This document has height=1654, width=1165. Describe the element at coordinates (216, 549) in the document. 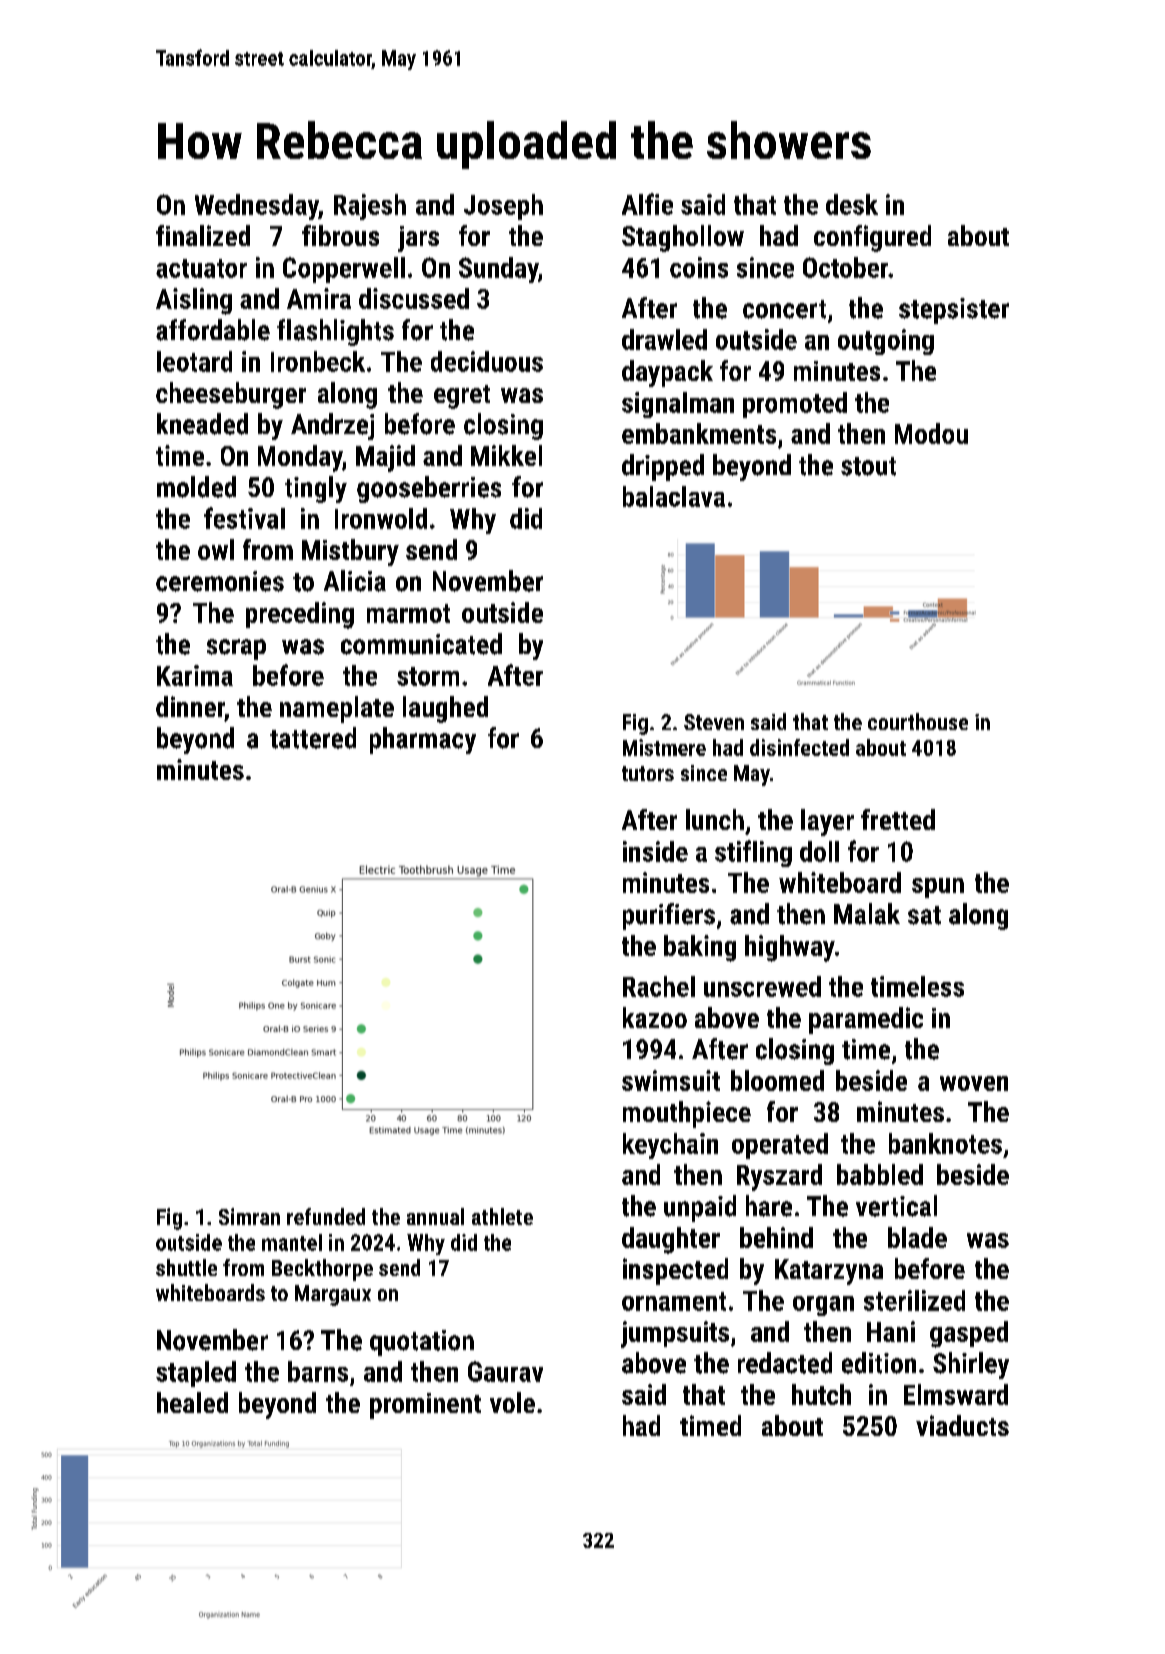

I see `owl` at that location.
